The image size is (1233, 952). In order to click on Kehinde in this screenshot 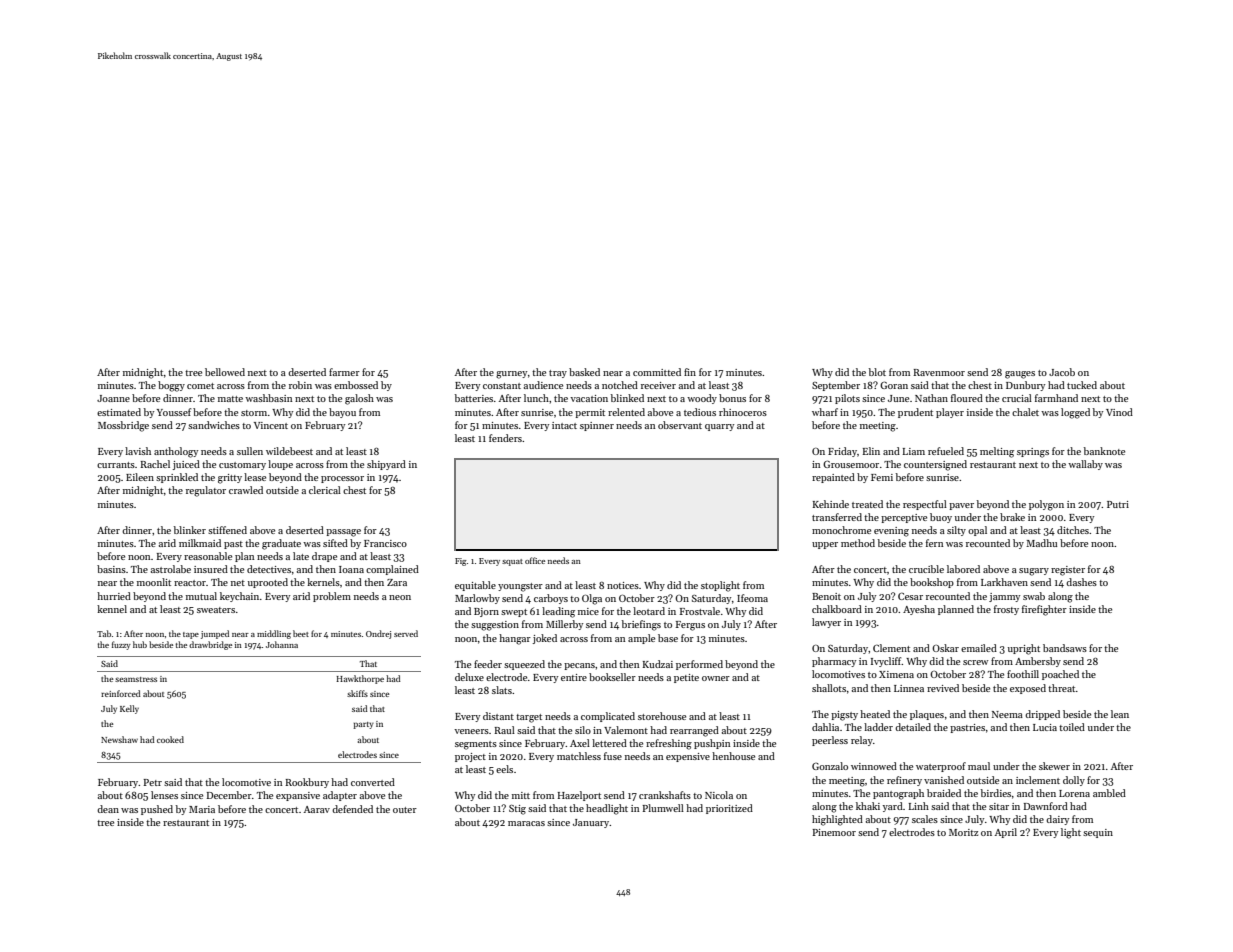, I will do `click(831, 504)`.
